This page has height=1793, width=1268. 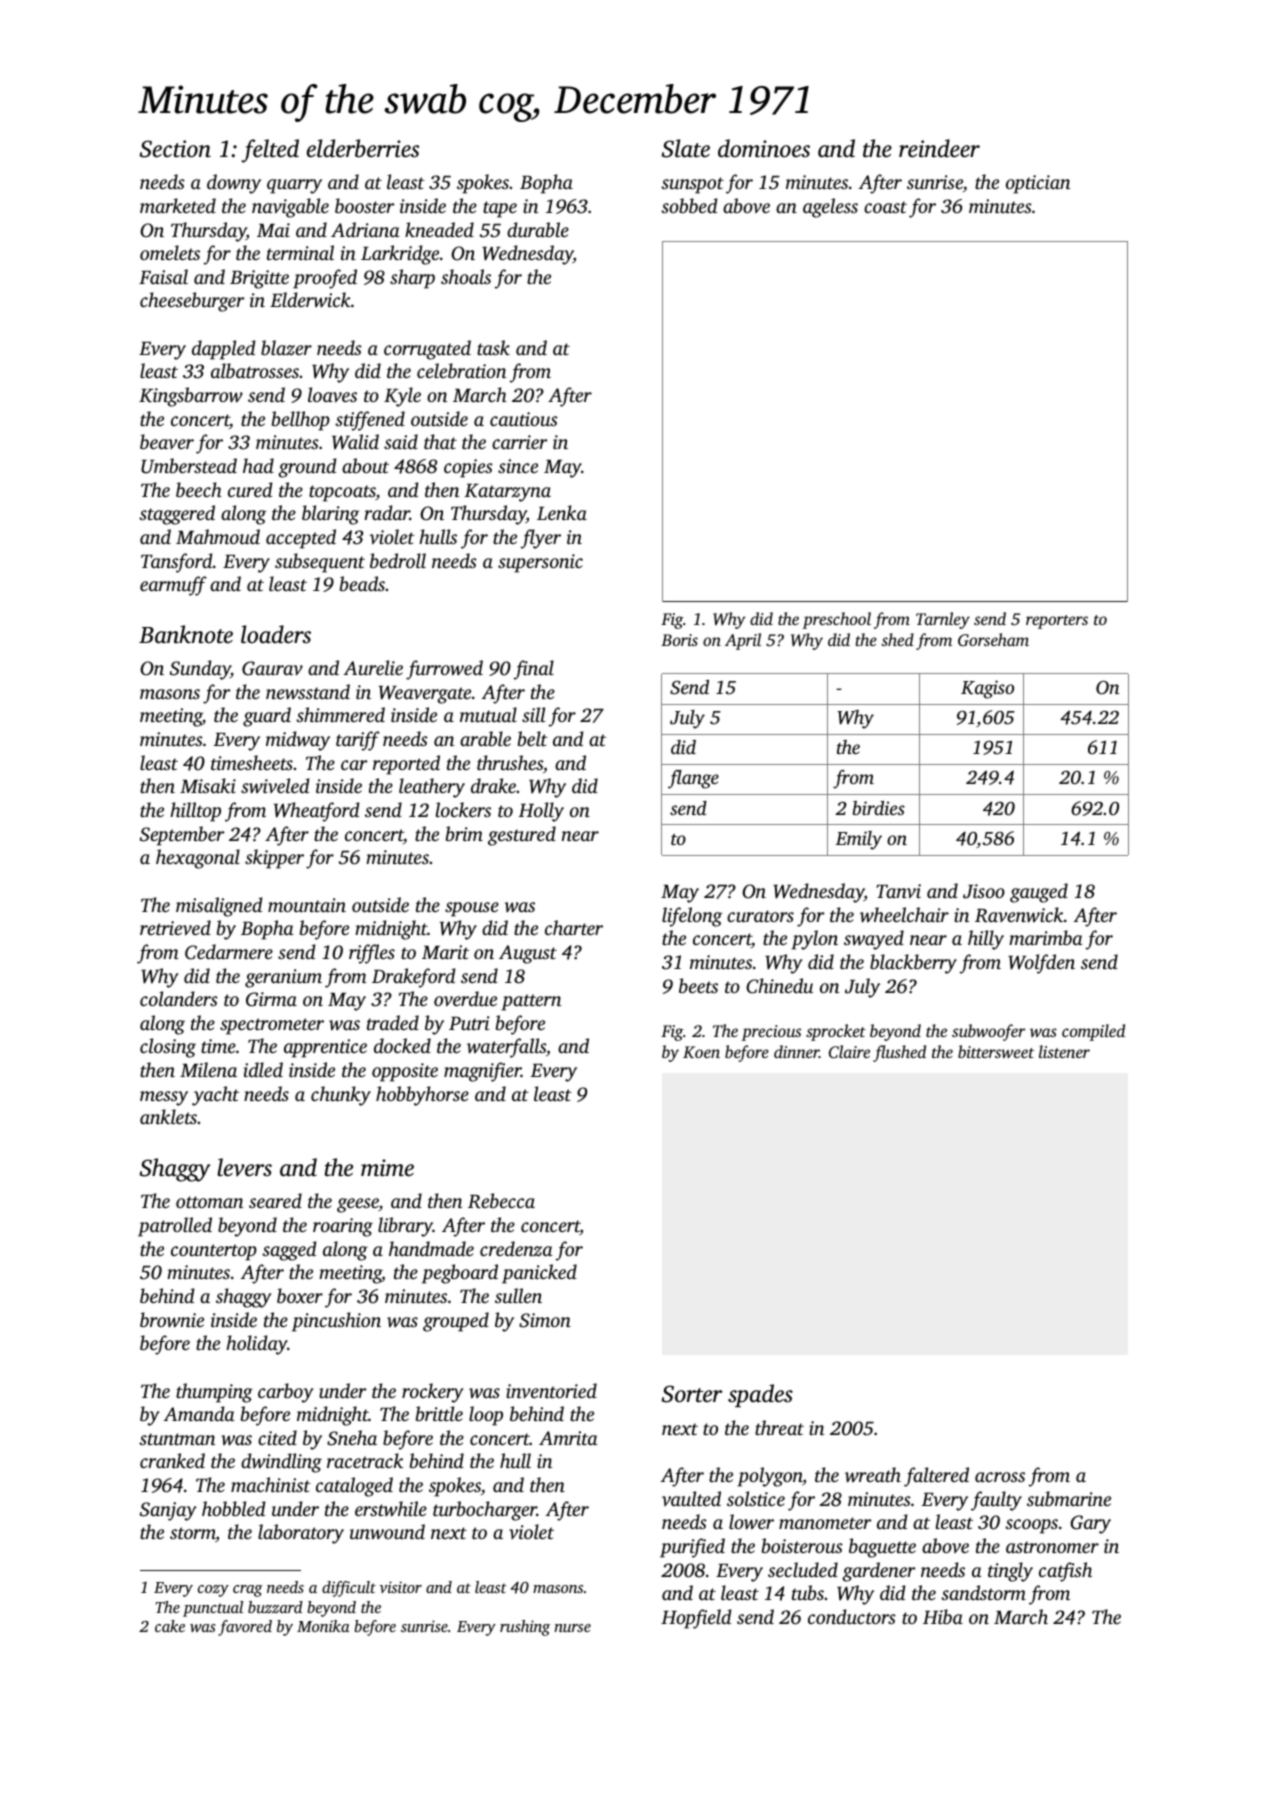 What do you see at coordinates (545, 1320) in the page?
I see `Simon` at bounding box center [545, 1320].
